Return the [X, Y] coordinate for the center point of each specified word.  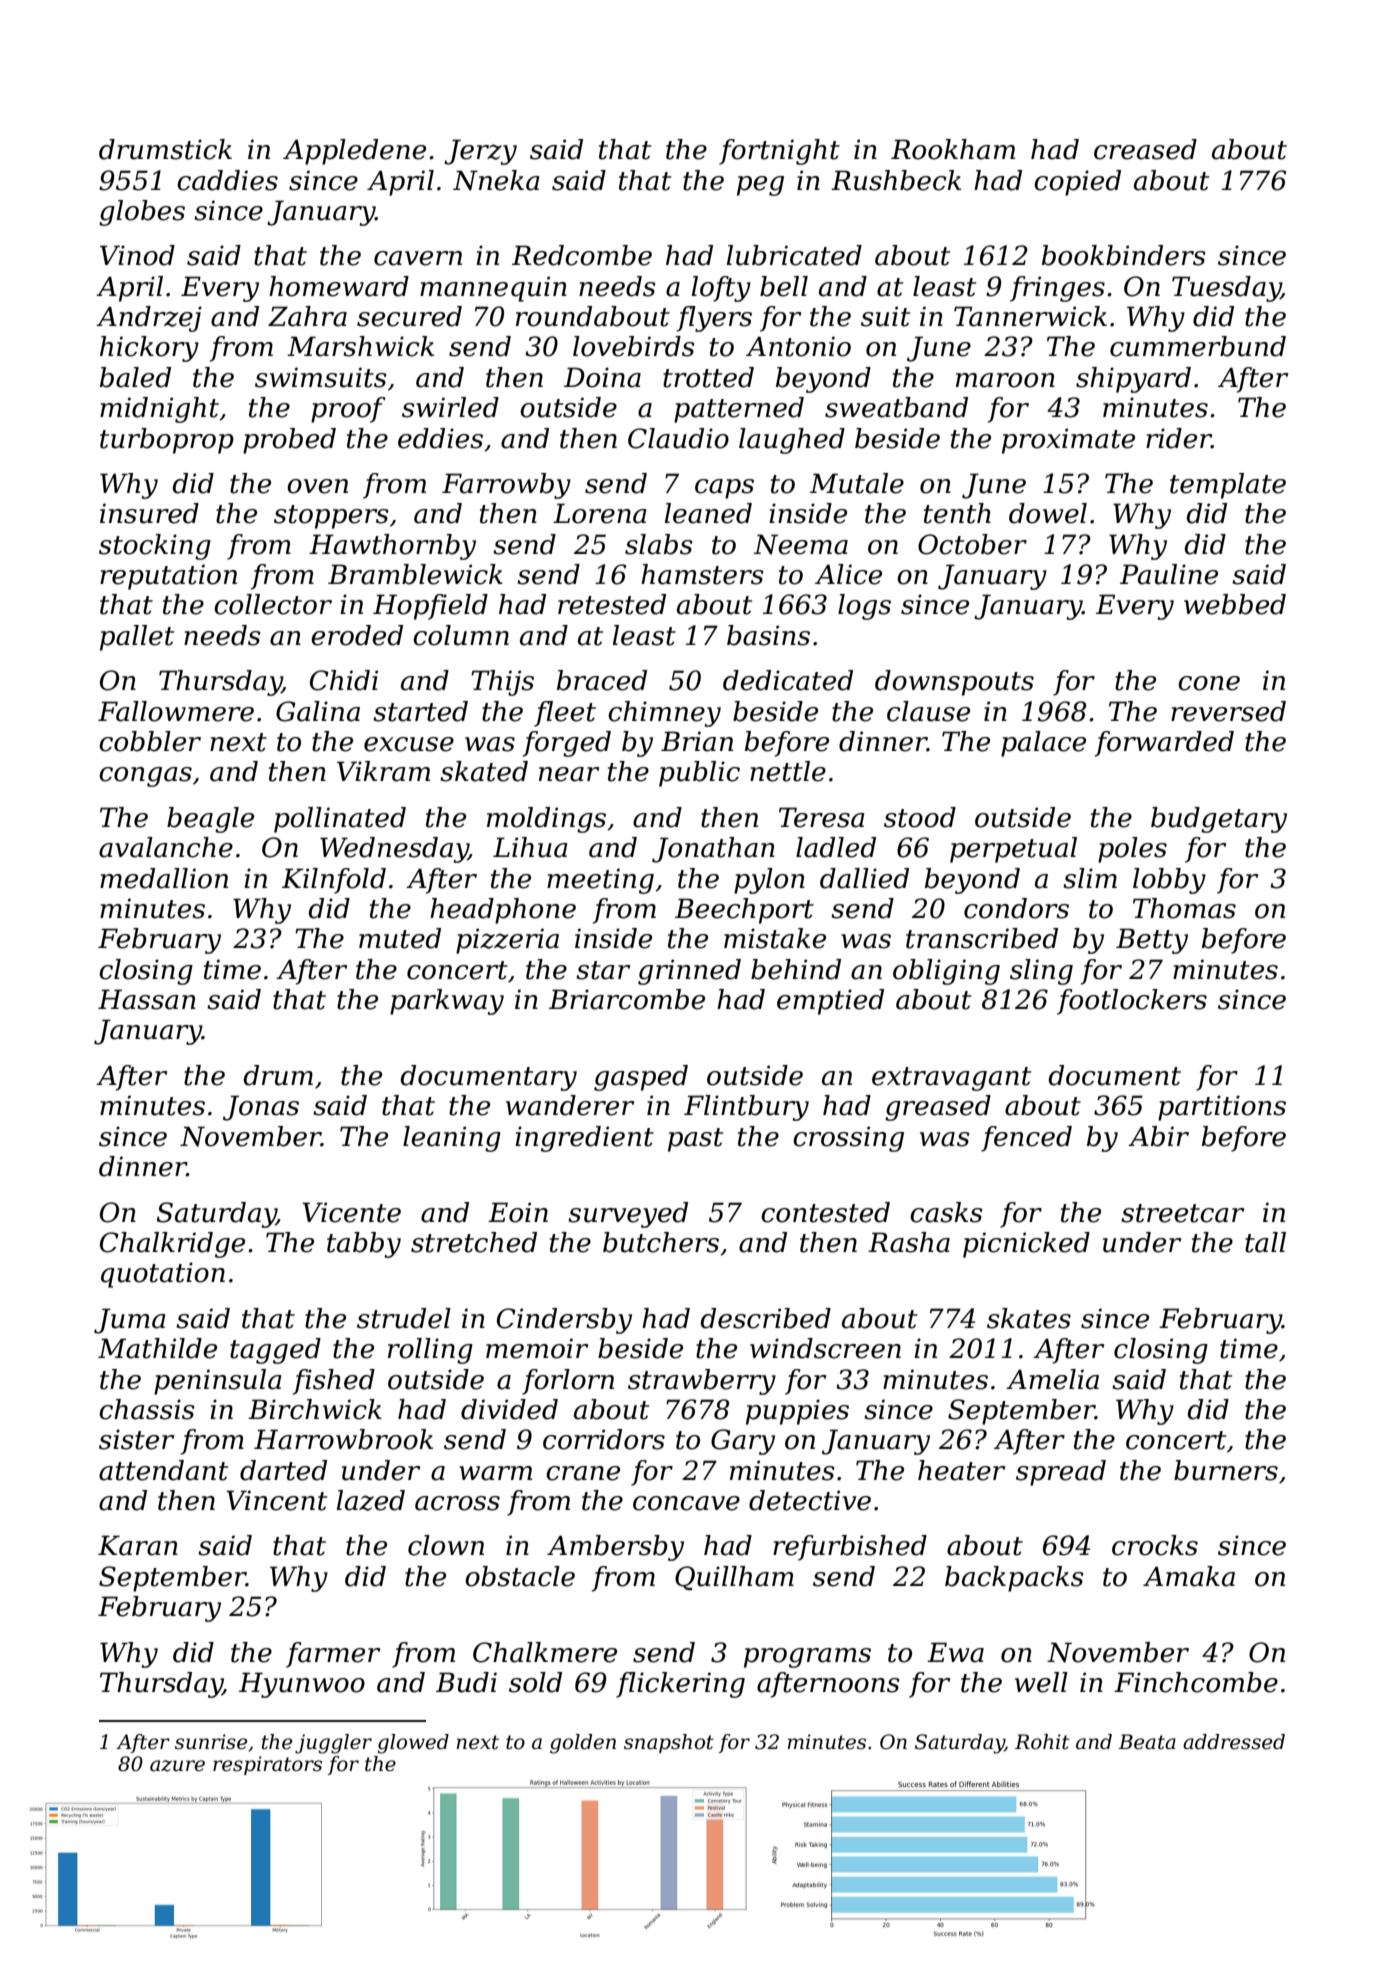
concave [686, 1503]
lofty [721, 289]
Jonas [261, 1108]
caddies [227, 180]
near [569, 774]
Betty [1152, 941]
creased [1145, 149]
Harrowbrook [343, 1439]
